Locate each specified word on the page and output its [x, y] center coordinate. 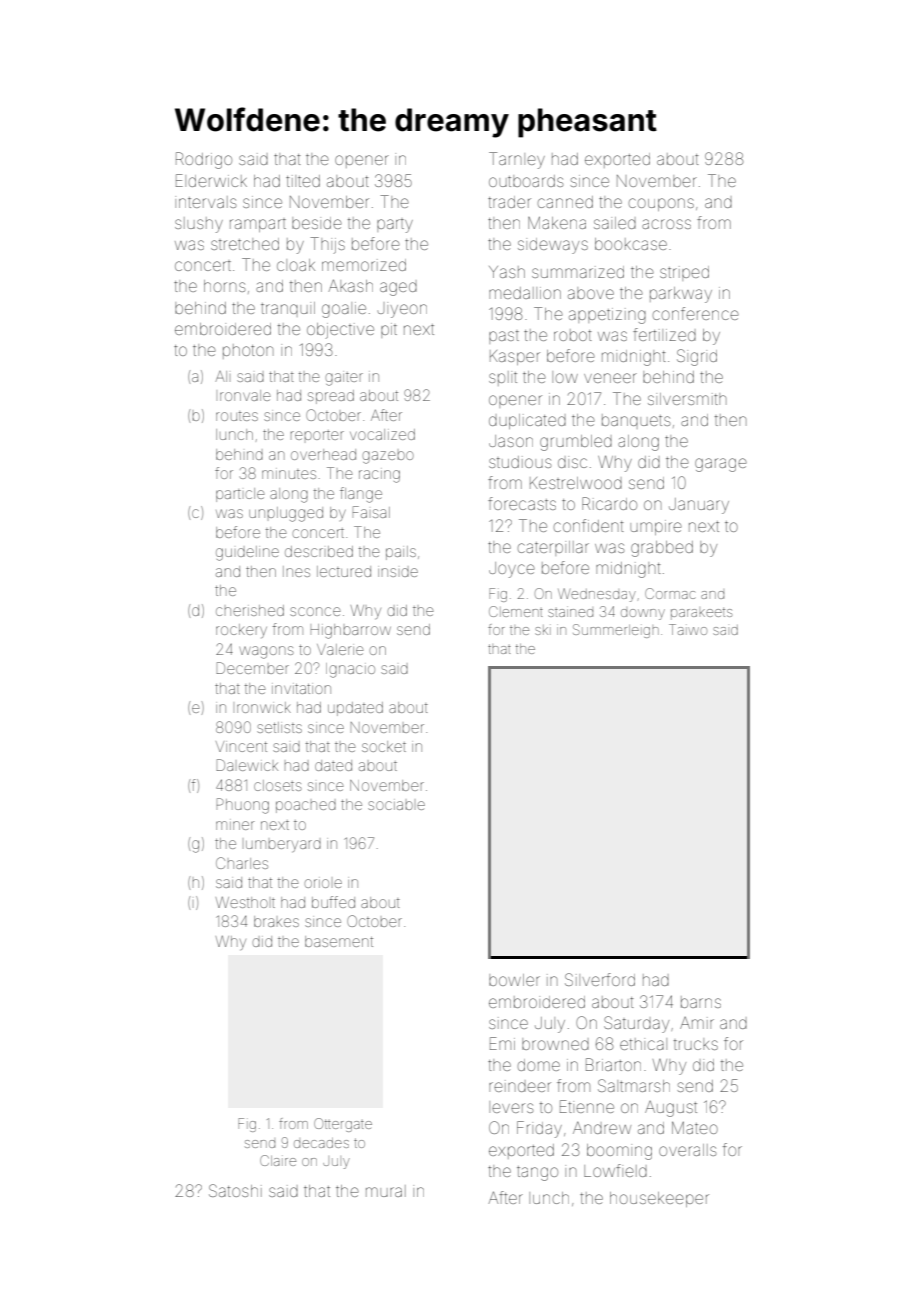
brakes [276, 921]
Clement [516, 611]
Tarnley [517, 160]
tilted [303, 181]
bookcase [631, 244]
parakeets [701, 613]
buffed [333, 902]
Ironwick [264, 707]
